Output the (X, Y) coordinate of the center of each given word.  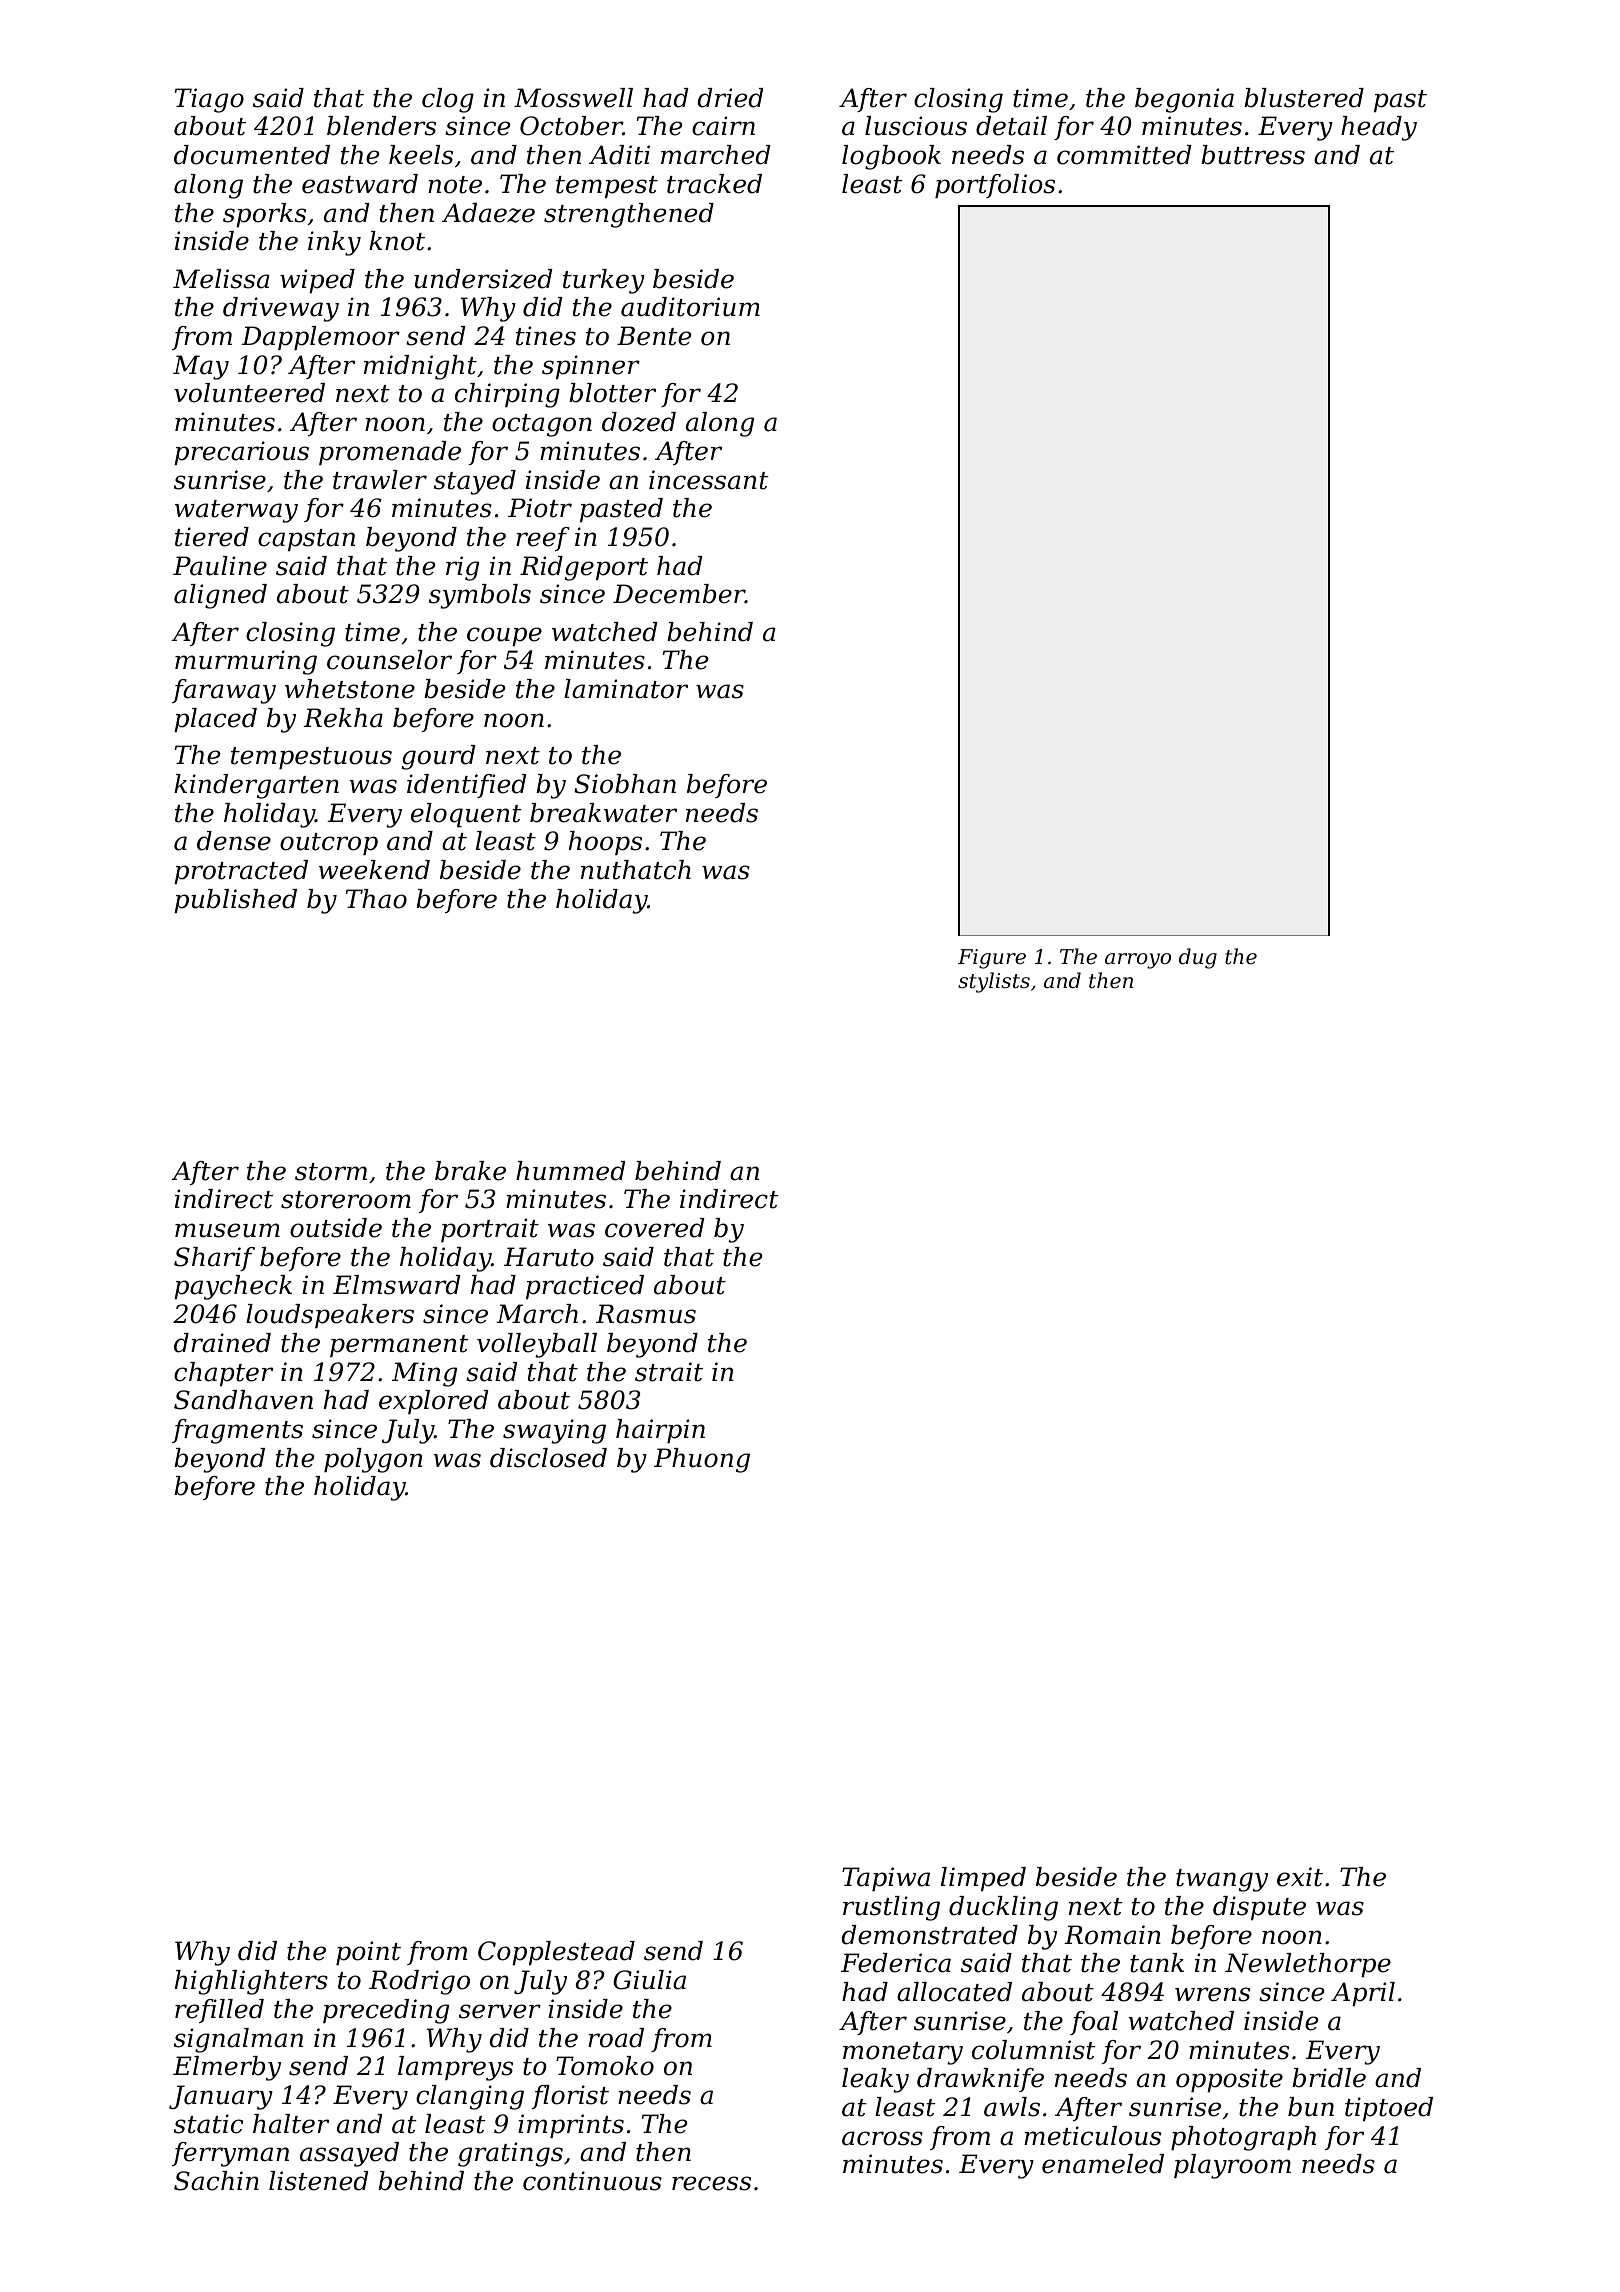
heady (1379, 128)
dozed (639, 422)
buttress (1253, 155)
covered (654, 1228)
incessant (709, 480)
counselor (389, 660)
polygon (373, 1460)
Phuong (702, 1460)
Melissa (221, 279)
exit (1300, 1877)
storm (331, 1172)
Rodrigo (419, 1982)
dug (1198, 958)
